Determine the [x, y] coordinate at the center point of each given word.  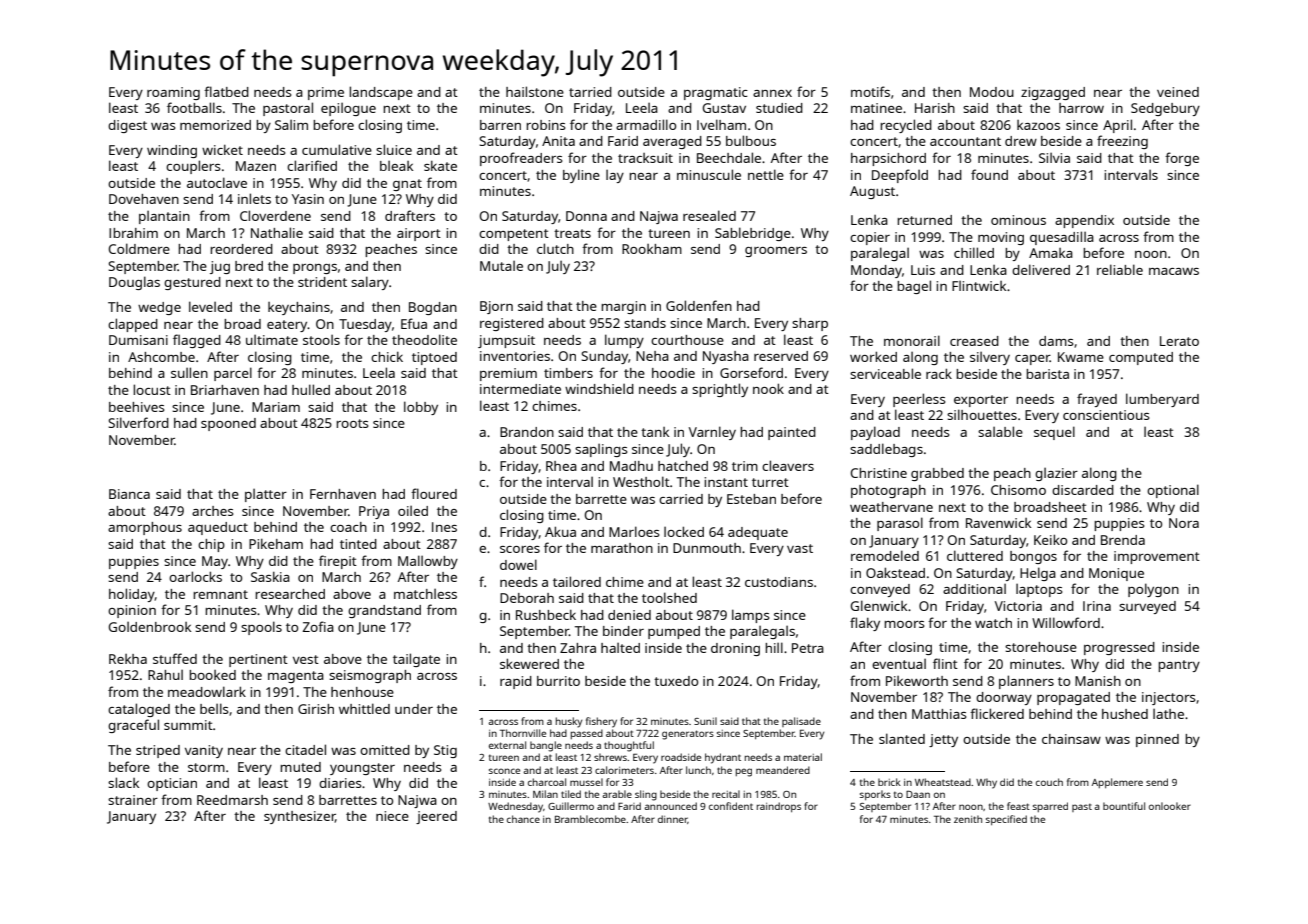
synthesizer [299, 817]
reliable [1120, 269]
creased [974, 341]
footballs [194, 107]
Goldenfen [699, 305]
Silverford [138, 422]
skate [440, 166]
